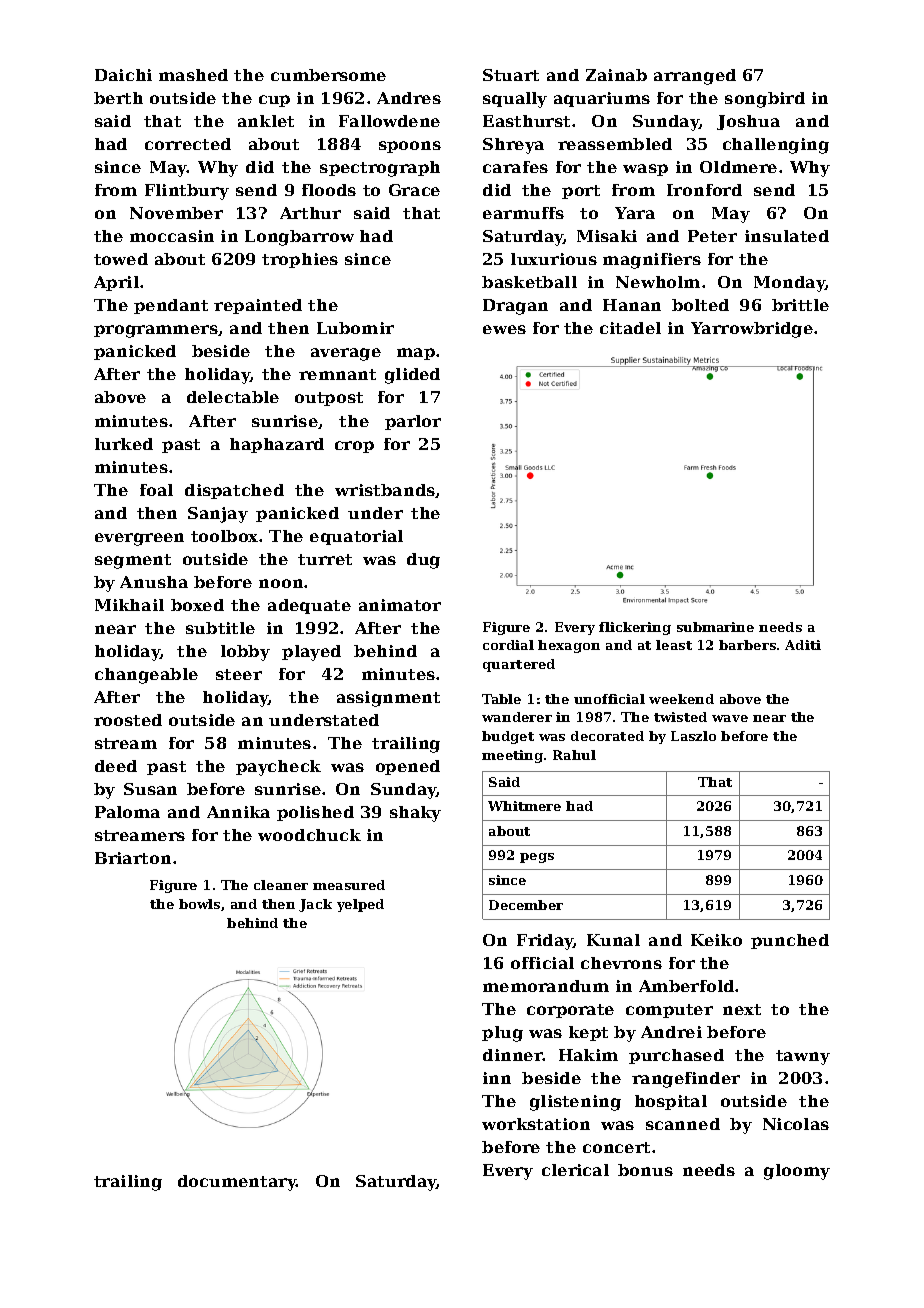  I want to click on challenging, so click(776, 146).
